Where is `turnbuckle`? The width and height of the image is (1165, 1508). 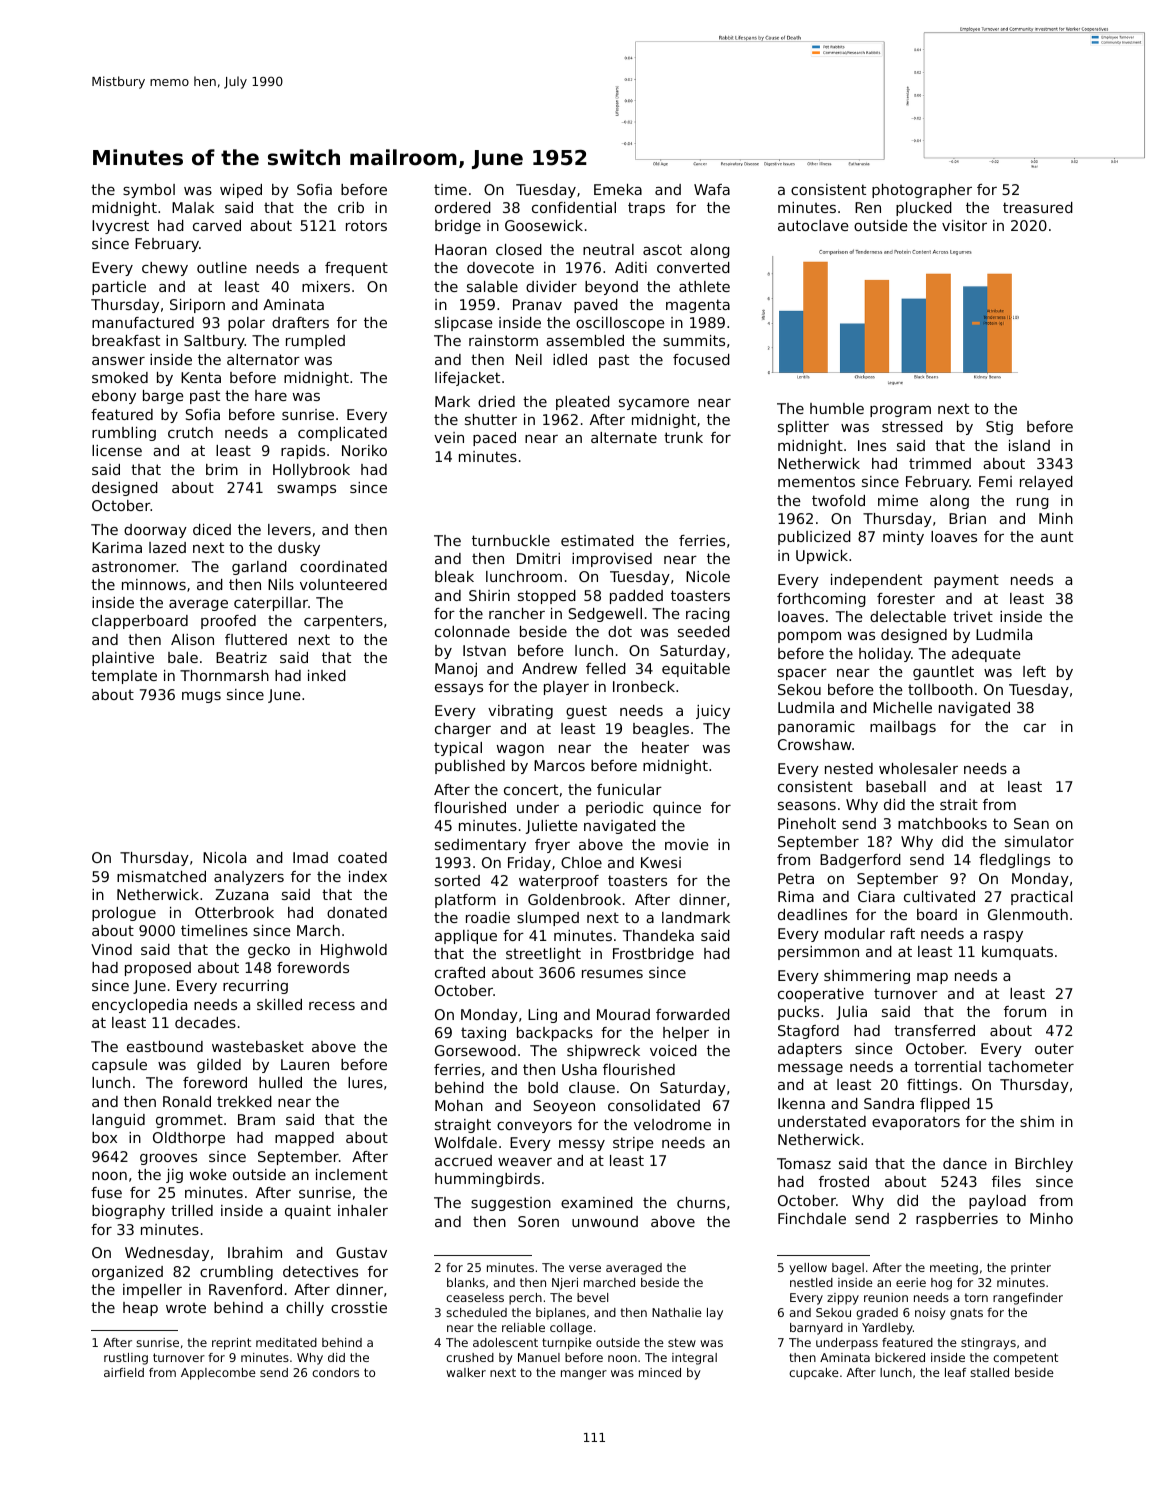 turnbuckle is located at coordinates (511, 540).
